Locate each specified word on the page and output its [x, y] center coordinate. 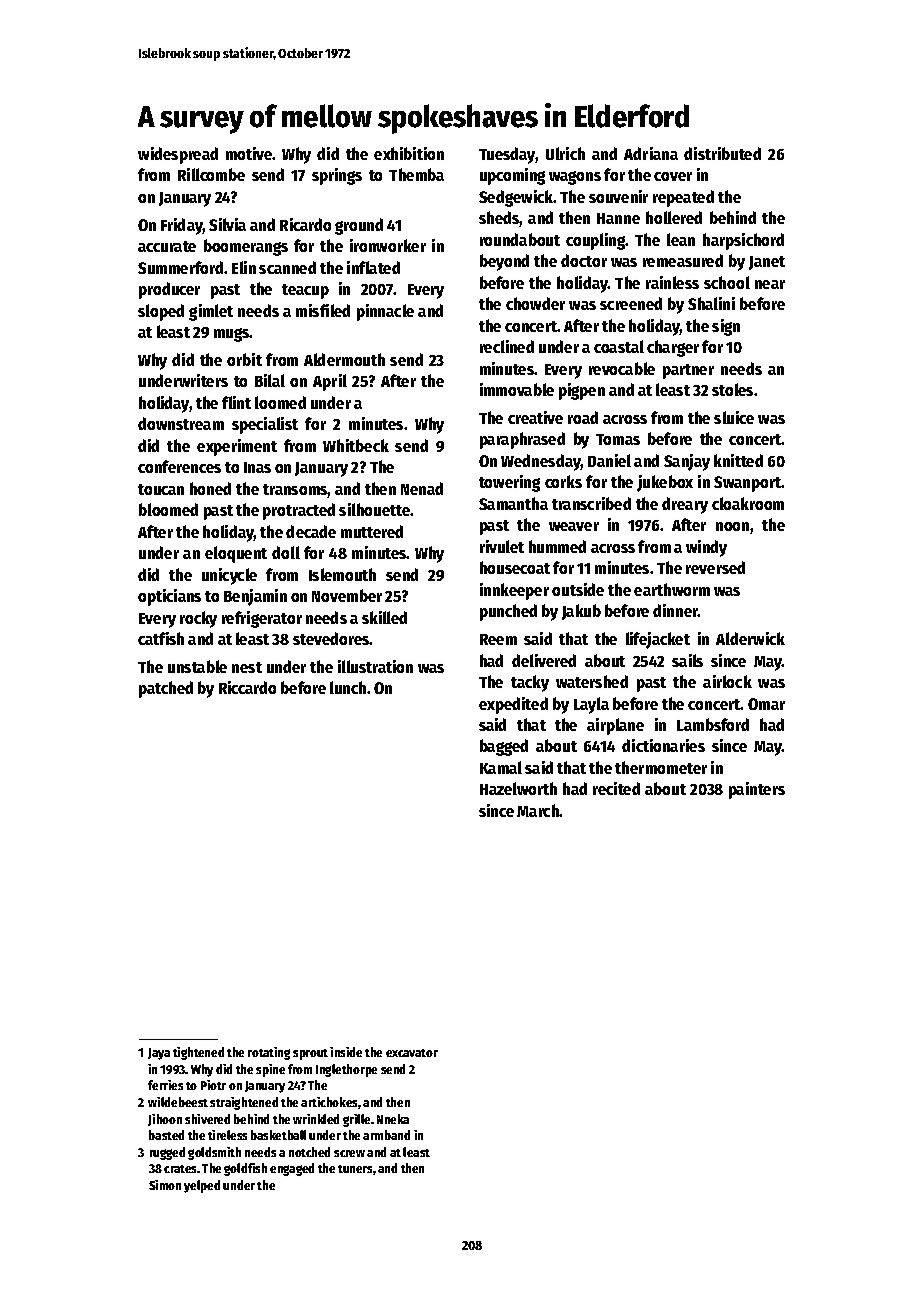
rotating [269, 1053]
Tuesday [507, 155]
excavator [412, 1053]
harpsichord [743, 241]
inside [346, 1052]
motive [249, 153]
